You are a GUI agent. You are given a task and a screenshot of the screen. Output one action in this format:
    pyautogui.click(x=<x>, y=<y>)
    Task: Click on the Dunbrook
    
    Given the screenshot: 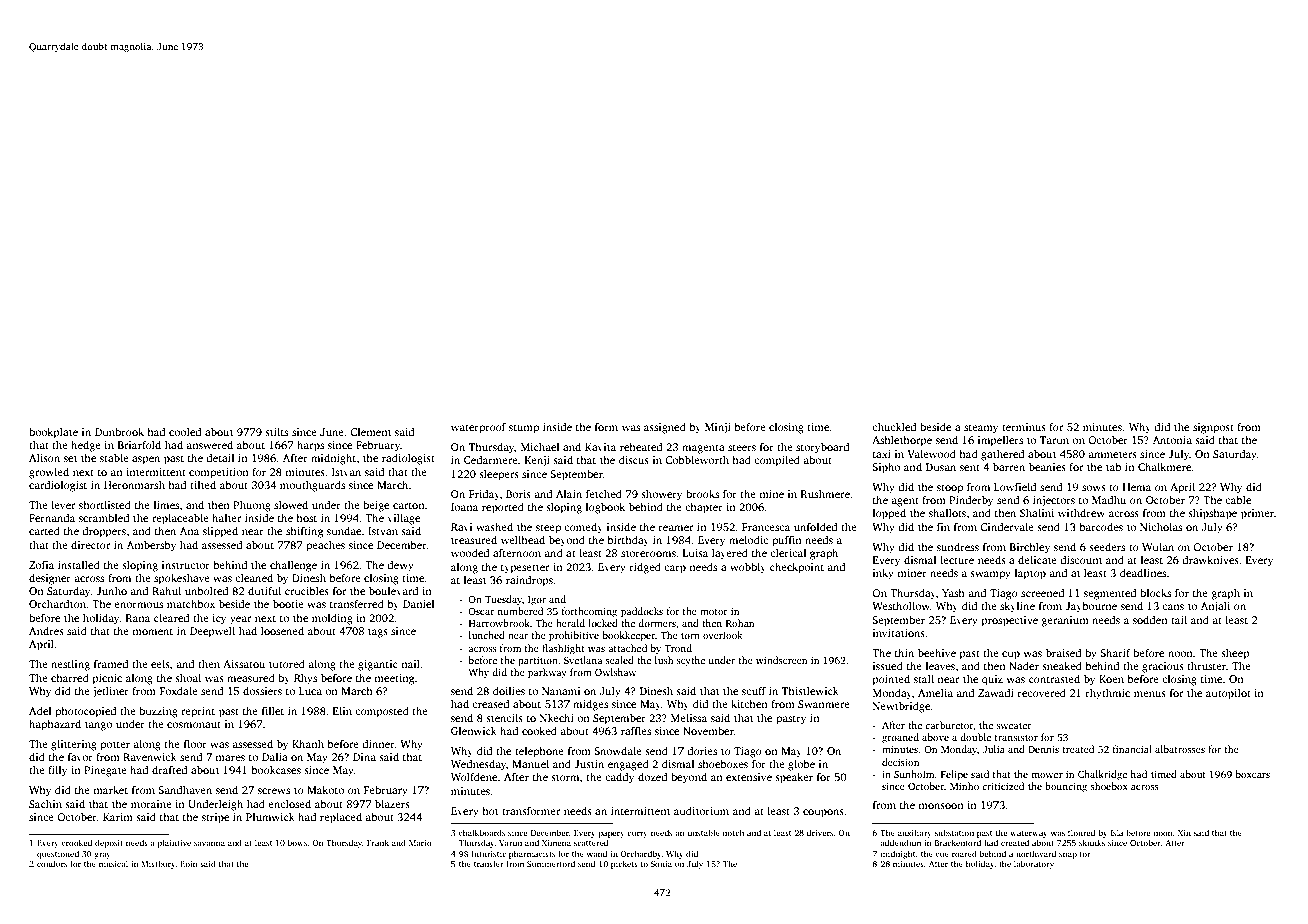 What is the action you would take?
    pyautogui.click(x=119, y=431)
